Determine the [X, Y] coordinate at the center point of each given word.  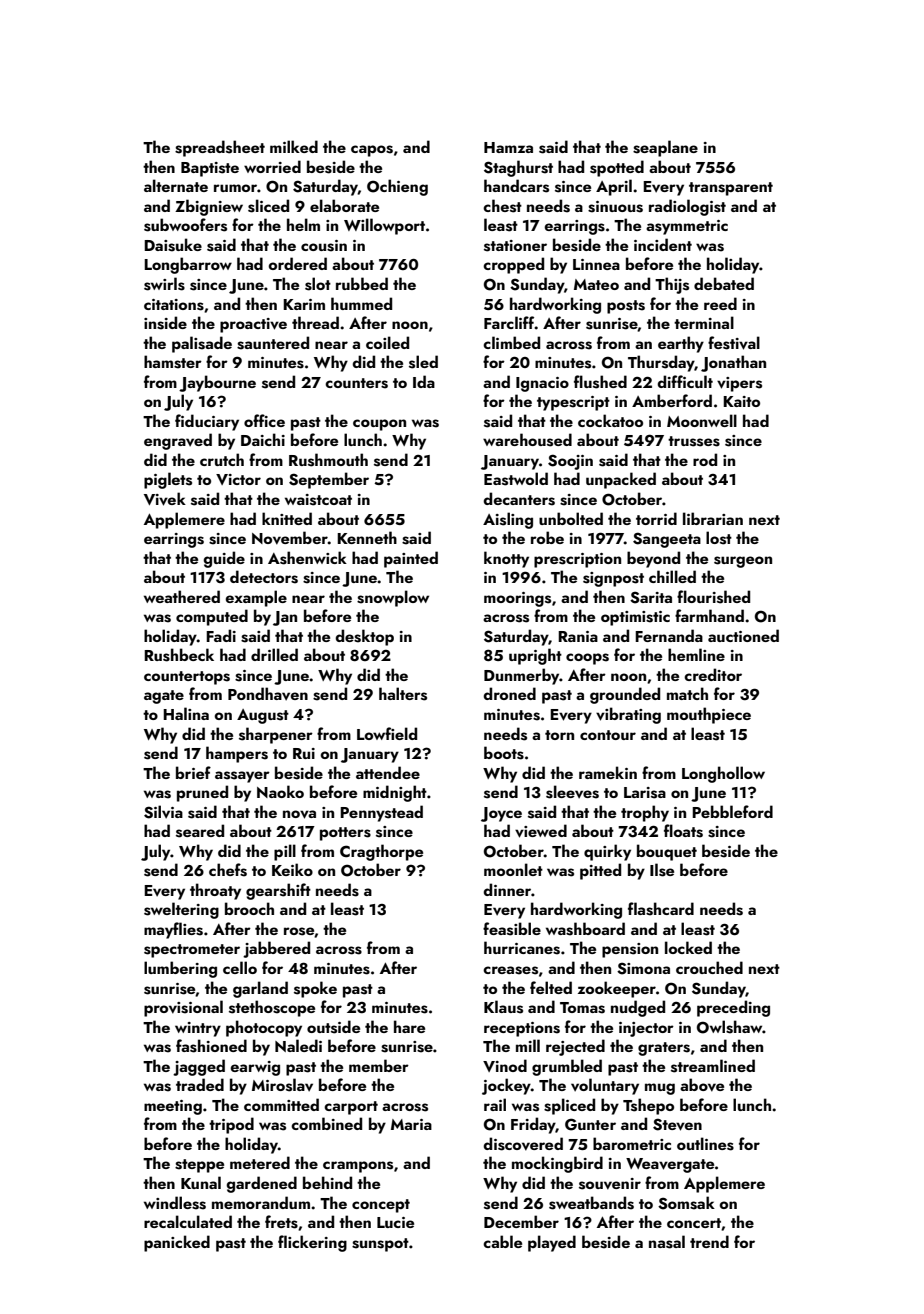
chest [502, 206]
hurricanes [522, 948]
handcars [516, 186]
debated [724, 283]
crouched [709, 967]
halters [403, 694]
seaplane [665, 148]
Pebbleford [732, 811]
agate [164, 697]
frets [281, 1222]
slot [318, 284]
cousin [324, 246]
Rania [578, 636]
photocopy [264, 1028]
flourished [713, 597]
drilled [274, 654]
